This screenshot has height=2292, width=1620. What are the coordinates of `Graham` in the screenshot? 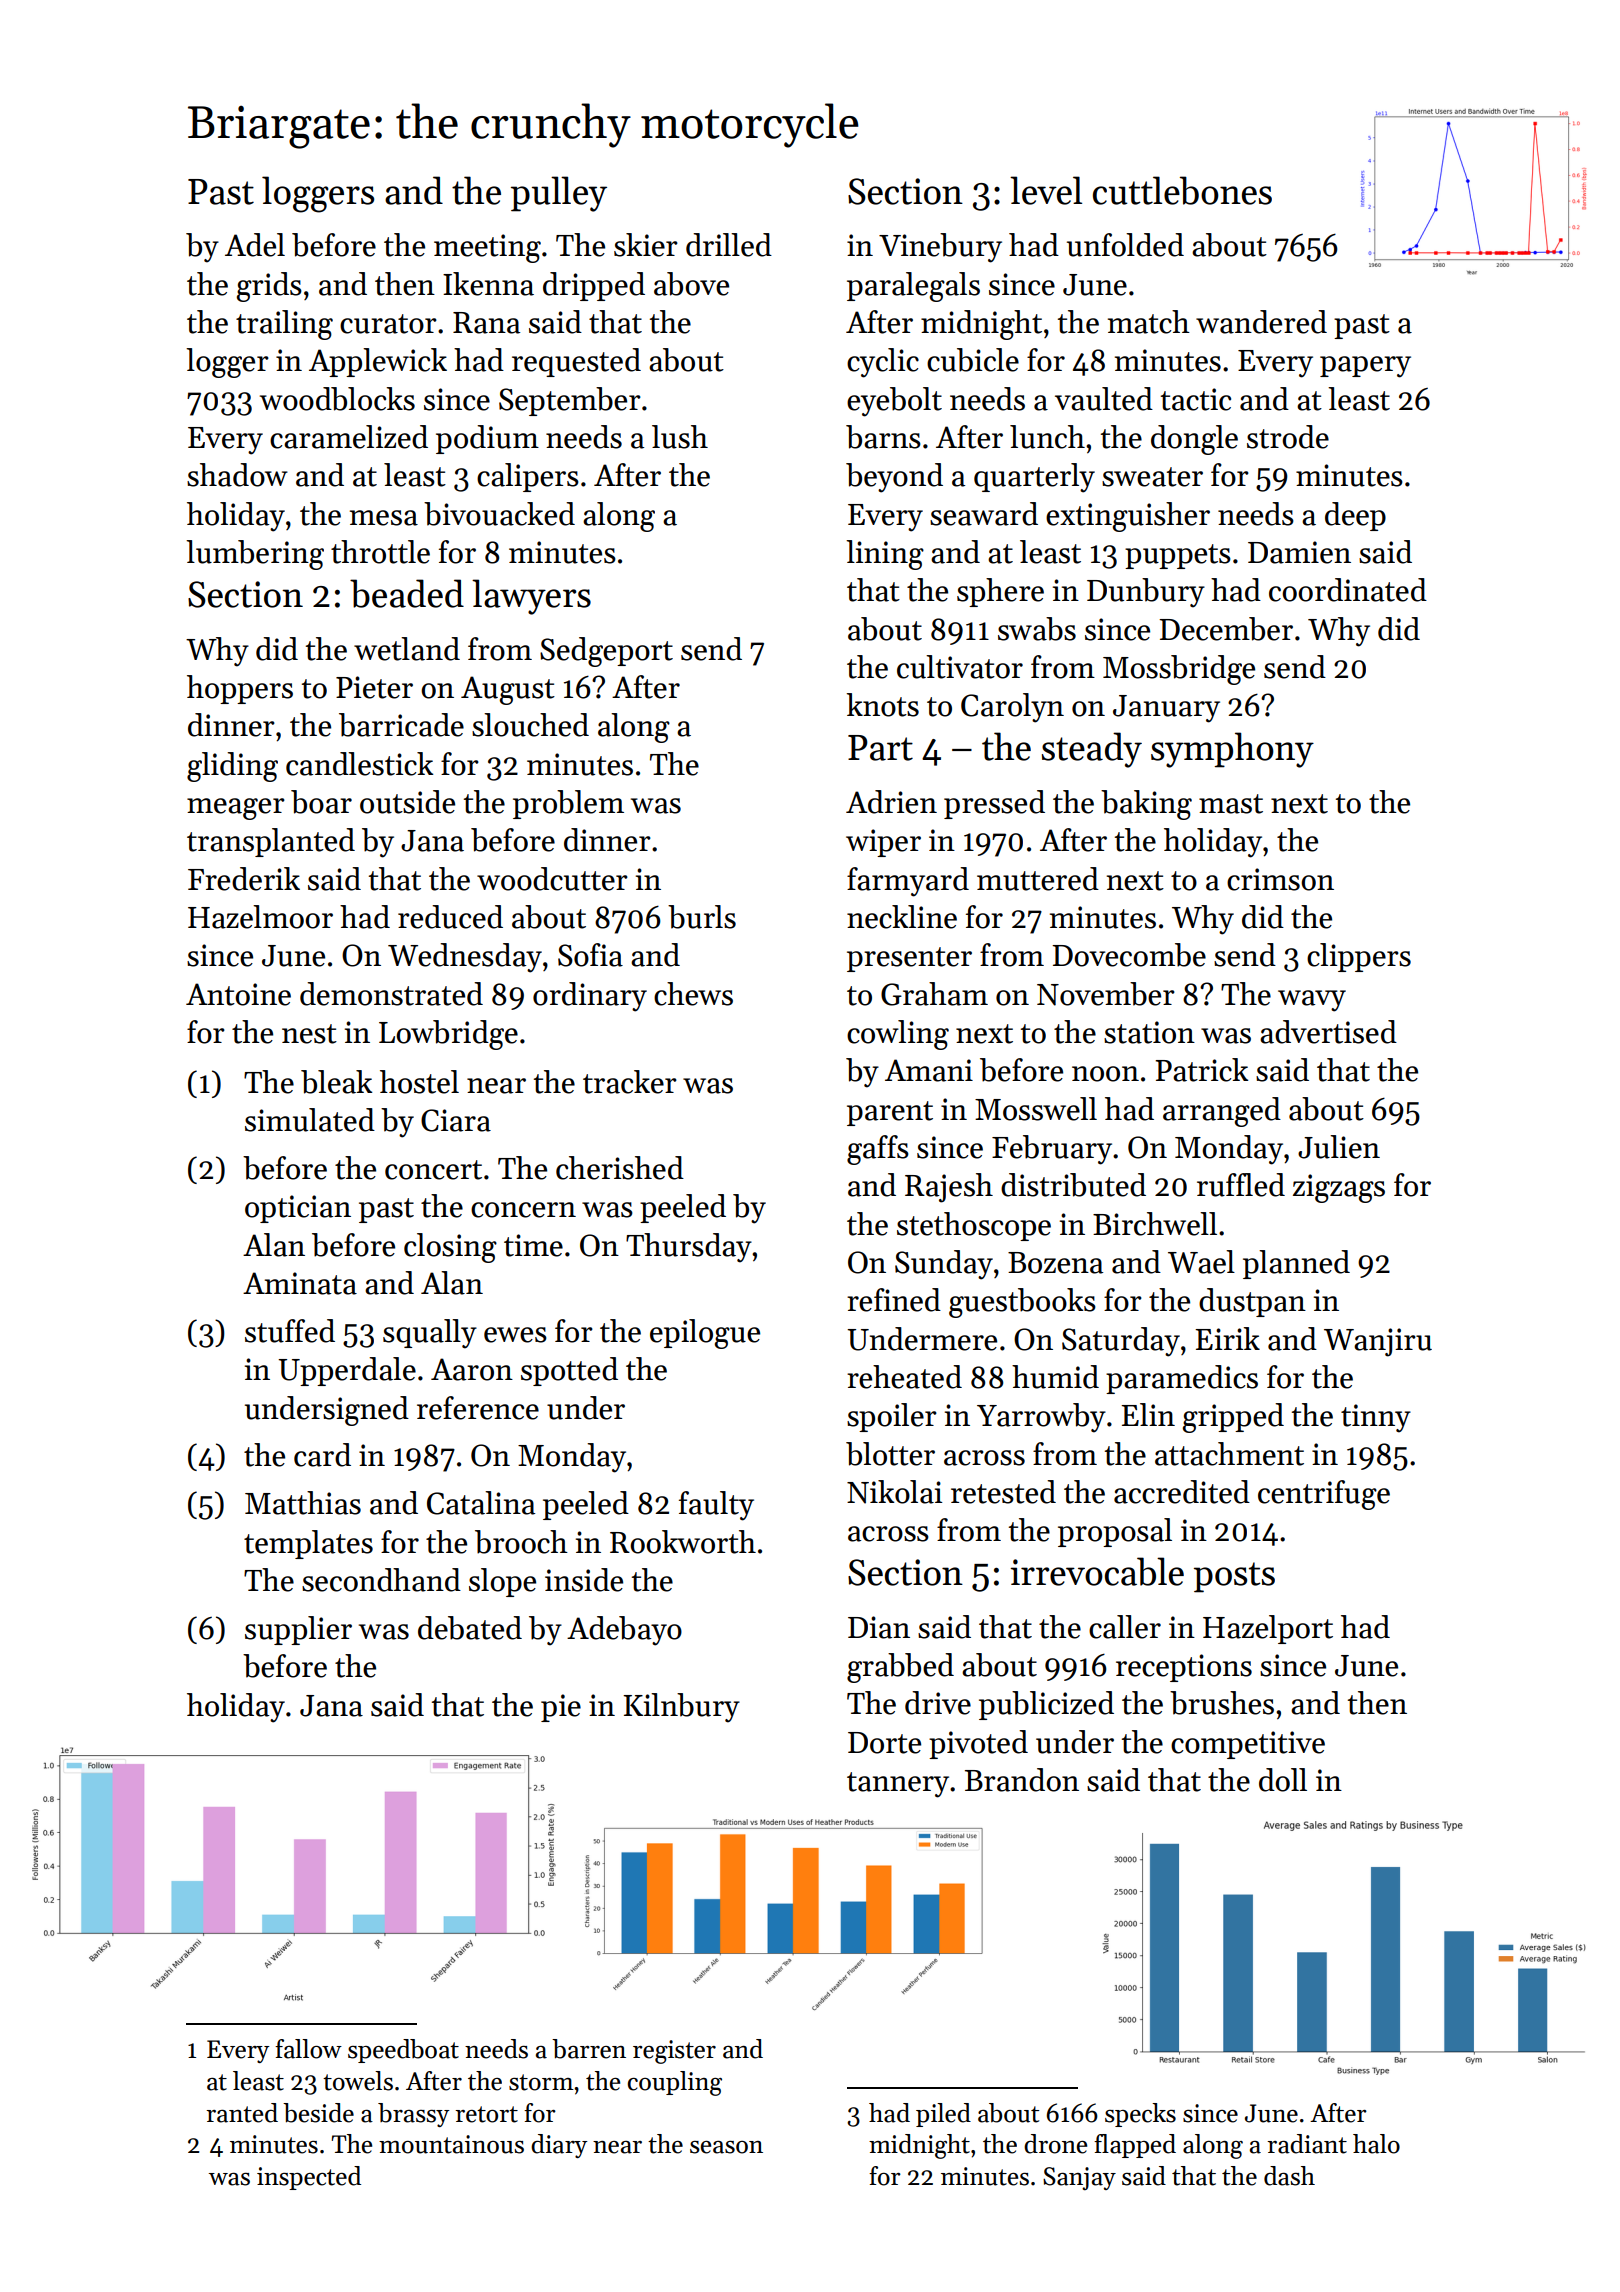 It's located at (934, 994).
